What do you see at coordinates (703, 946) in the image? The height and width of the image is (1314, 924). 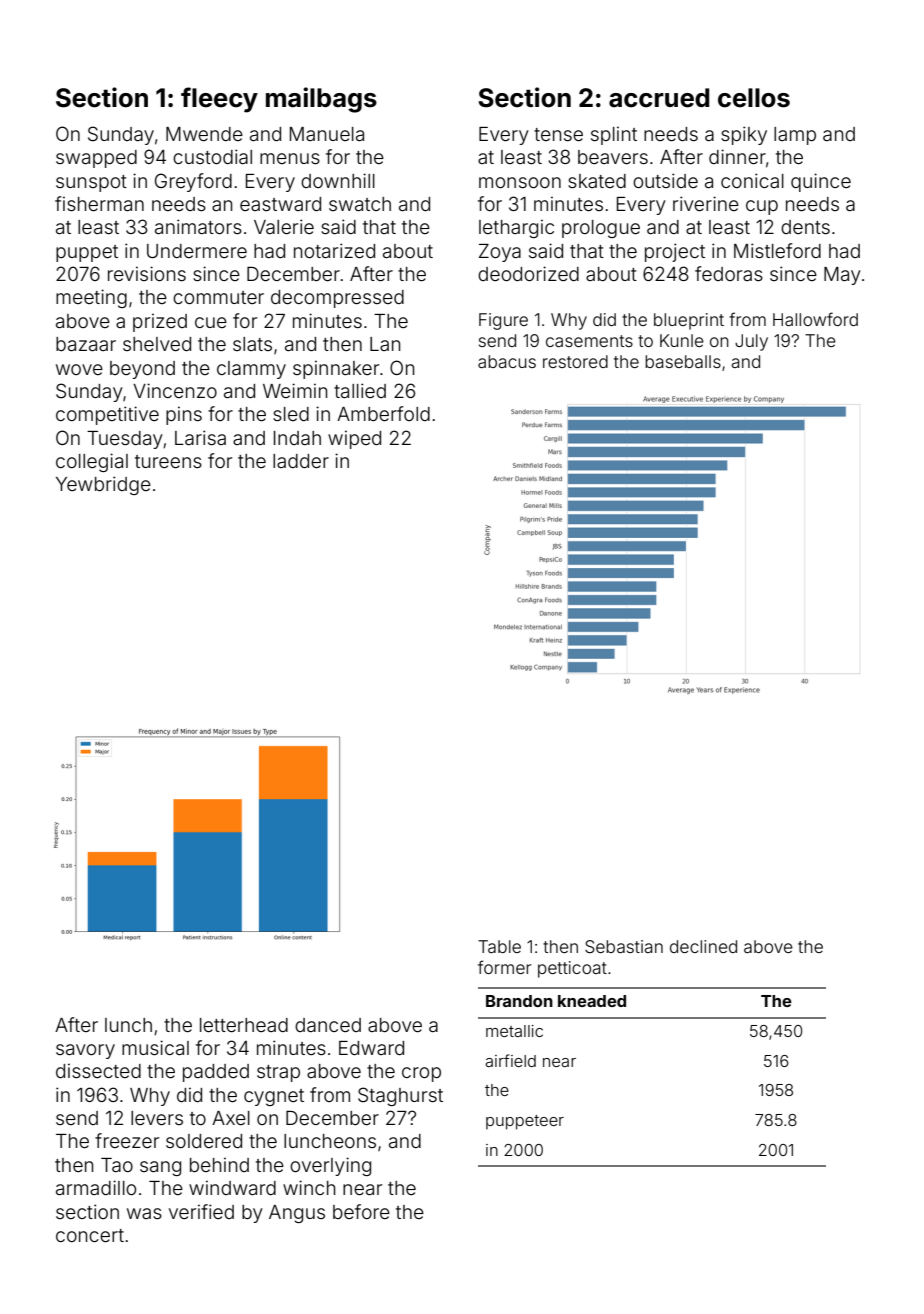 I see `declined` at bounding box center [703, 946].
